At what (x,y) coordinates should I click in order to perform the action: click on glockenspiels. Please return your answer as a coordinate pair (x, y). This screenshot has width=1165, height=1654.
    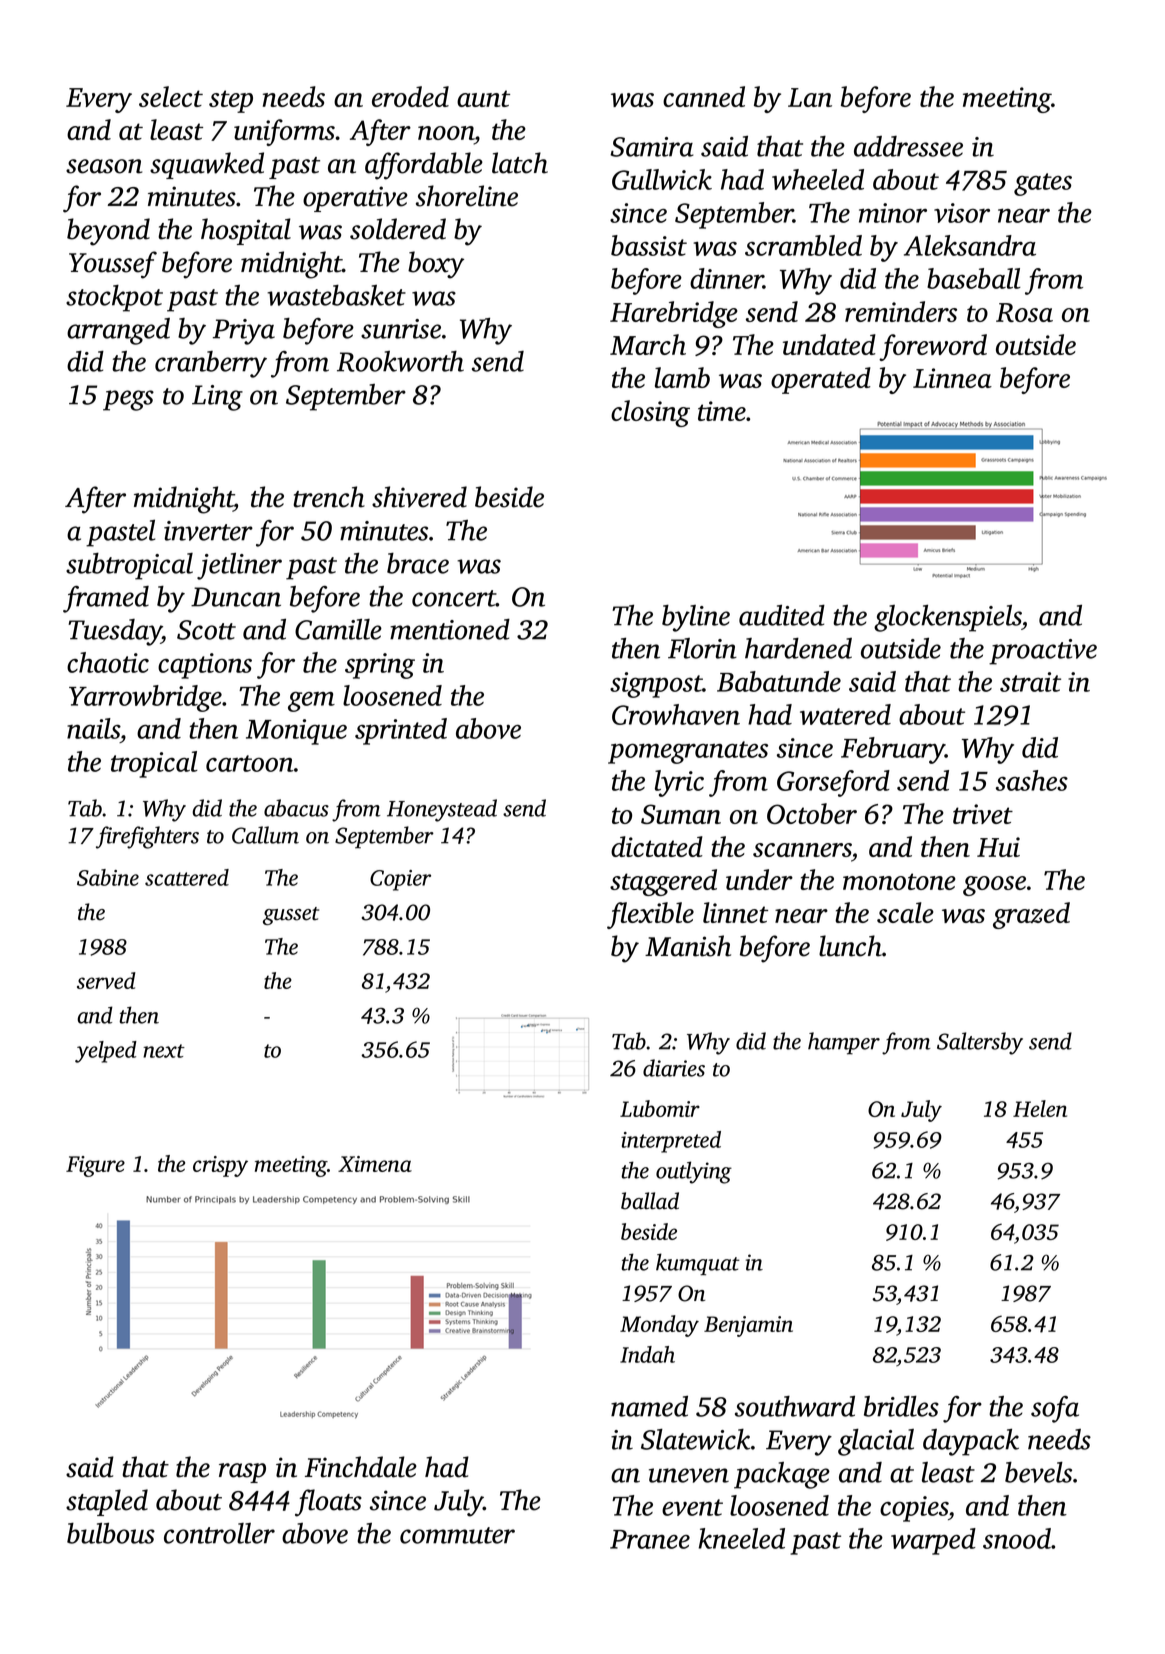
    Looking at the image, I should click on (948, 618).
